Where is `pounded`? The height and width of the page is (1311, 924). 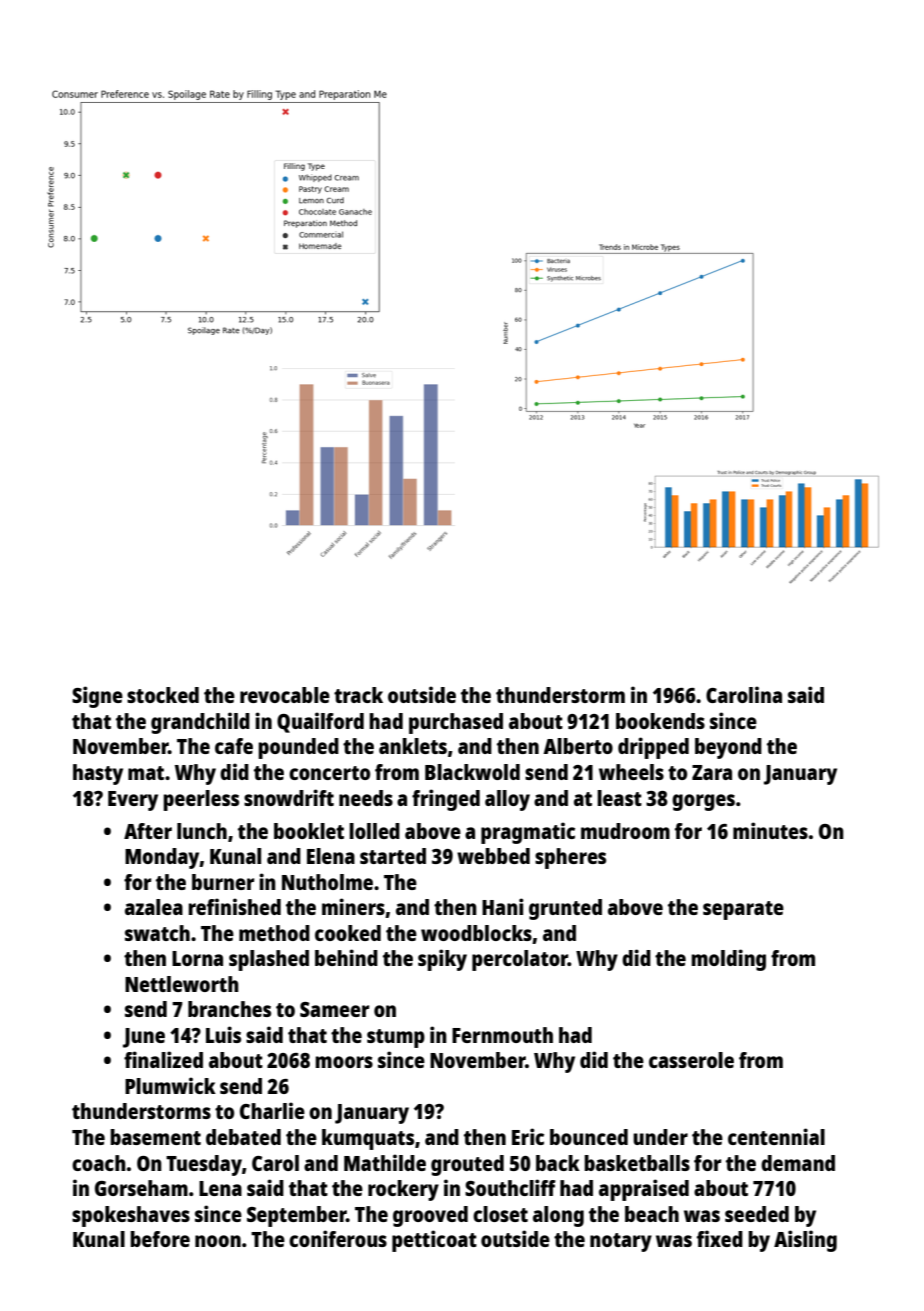
pounded is located at coordinates (298, 748).
